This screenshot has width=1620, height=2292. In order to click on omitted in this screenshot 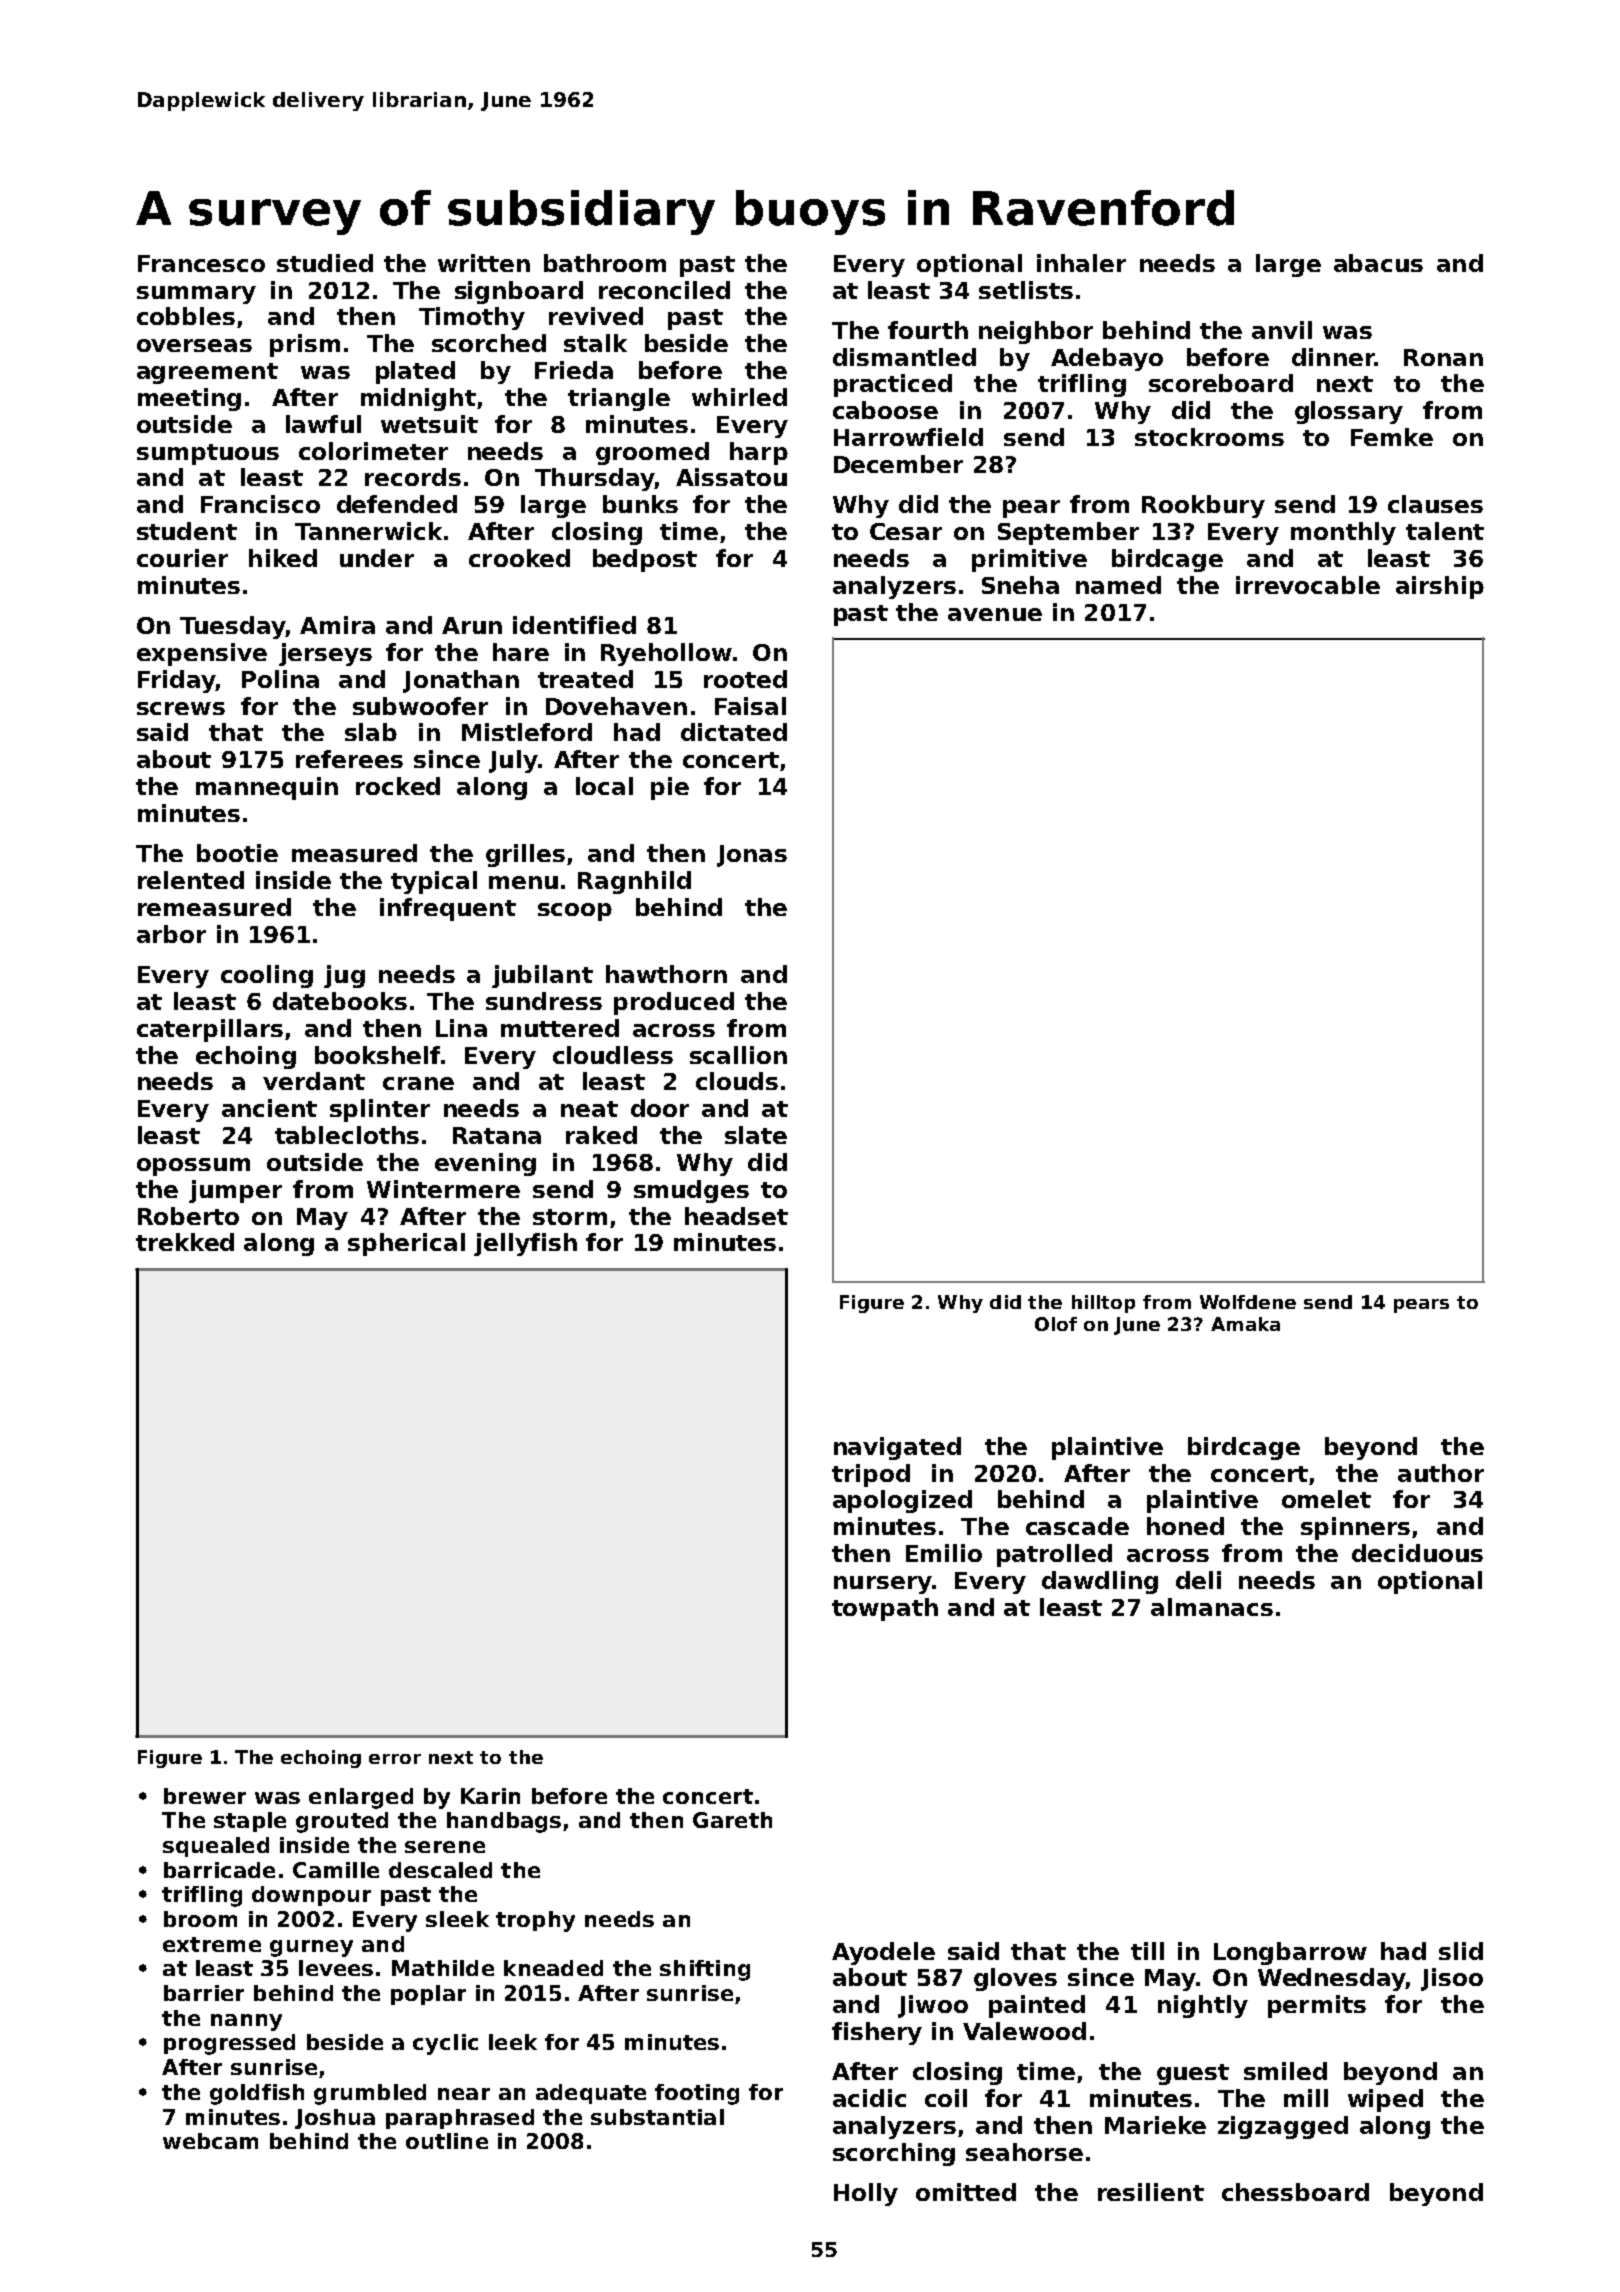, I will do `click(966, 2192)`.
